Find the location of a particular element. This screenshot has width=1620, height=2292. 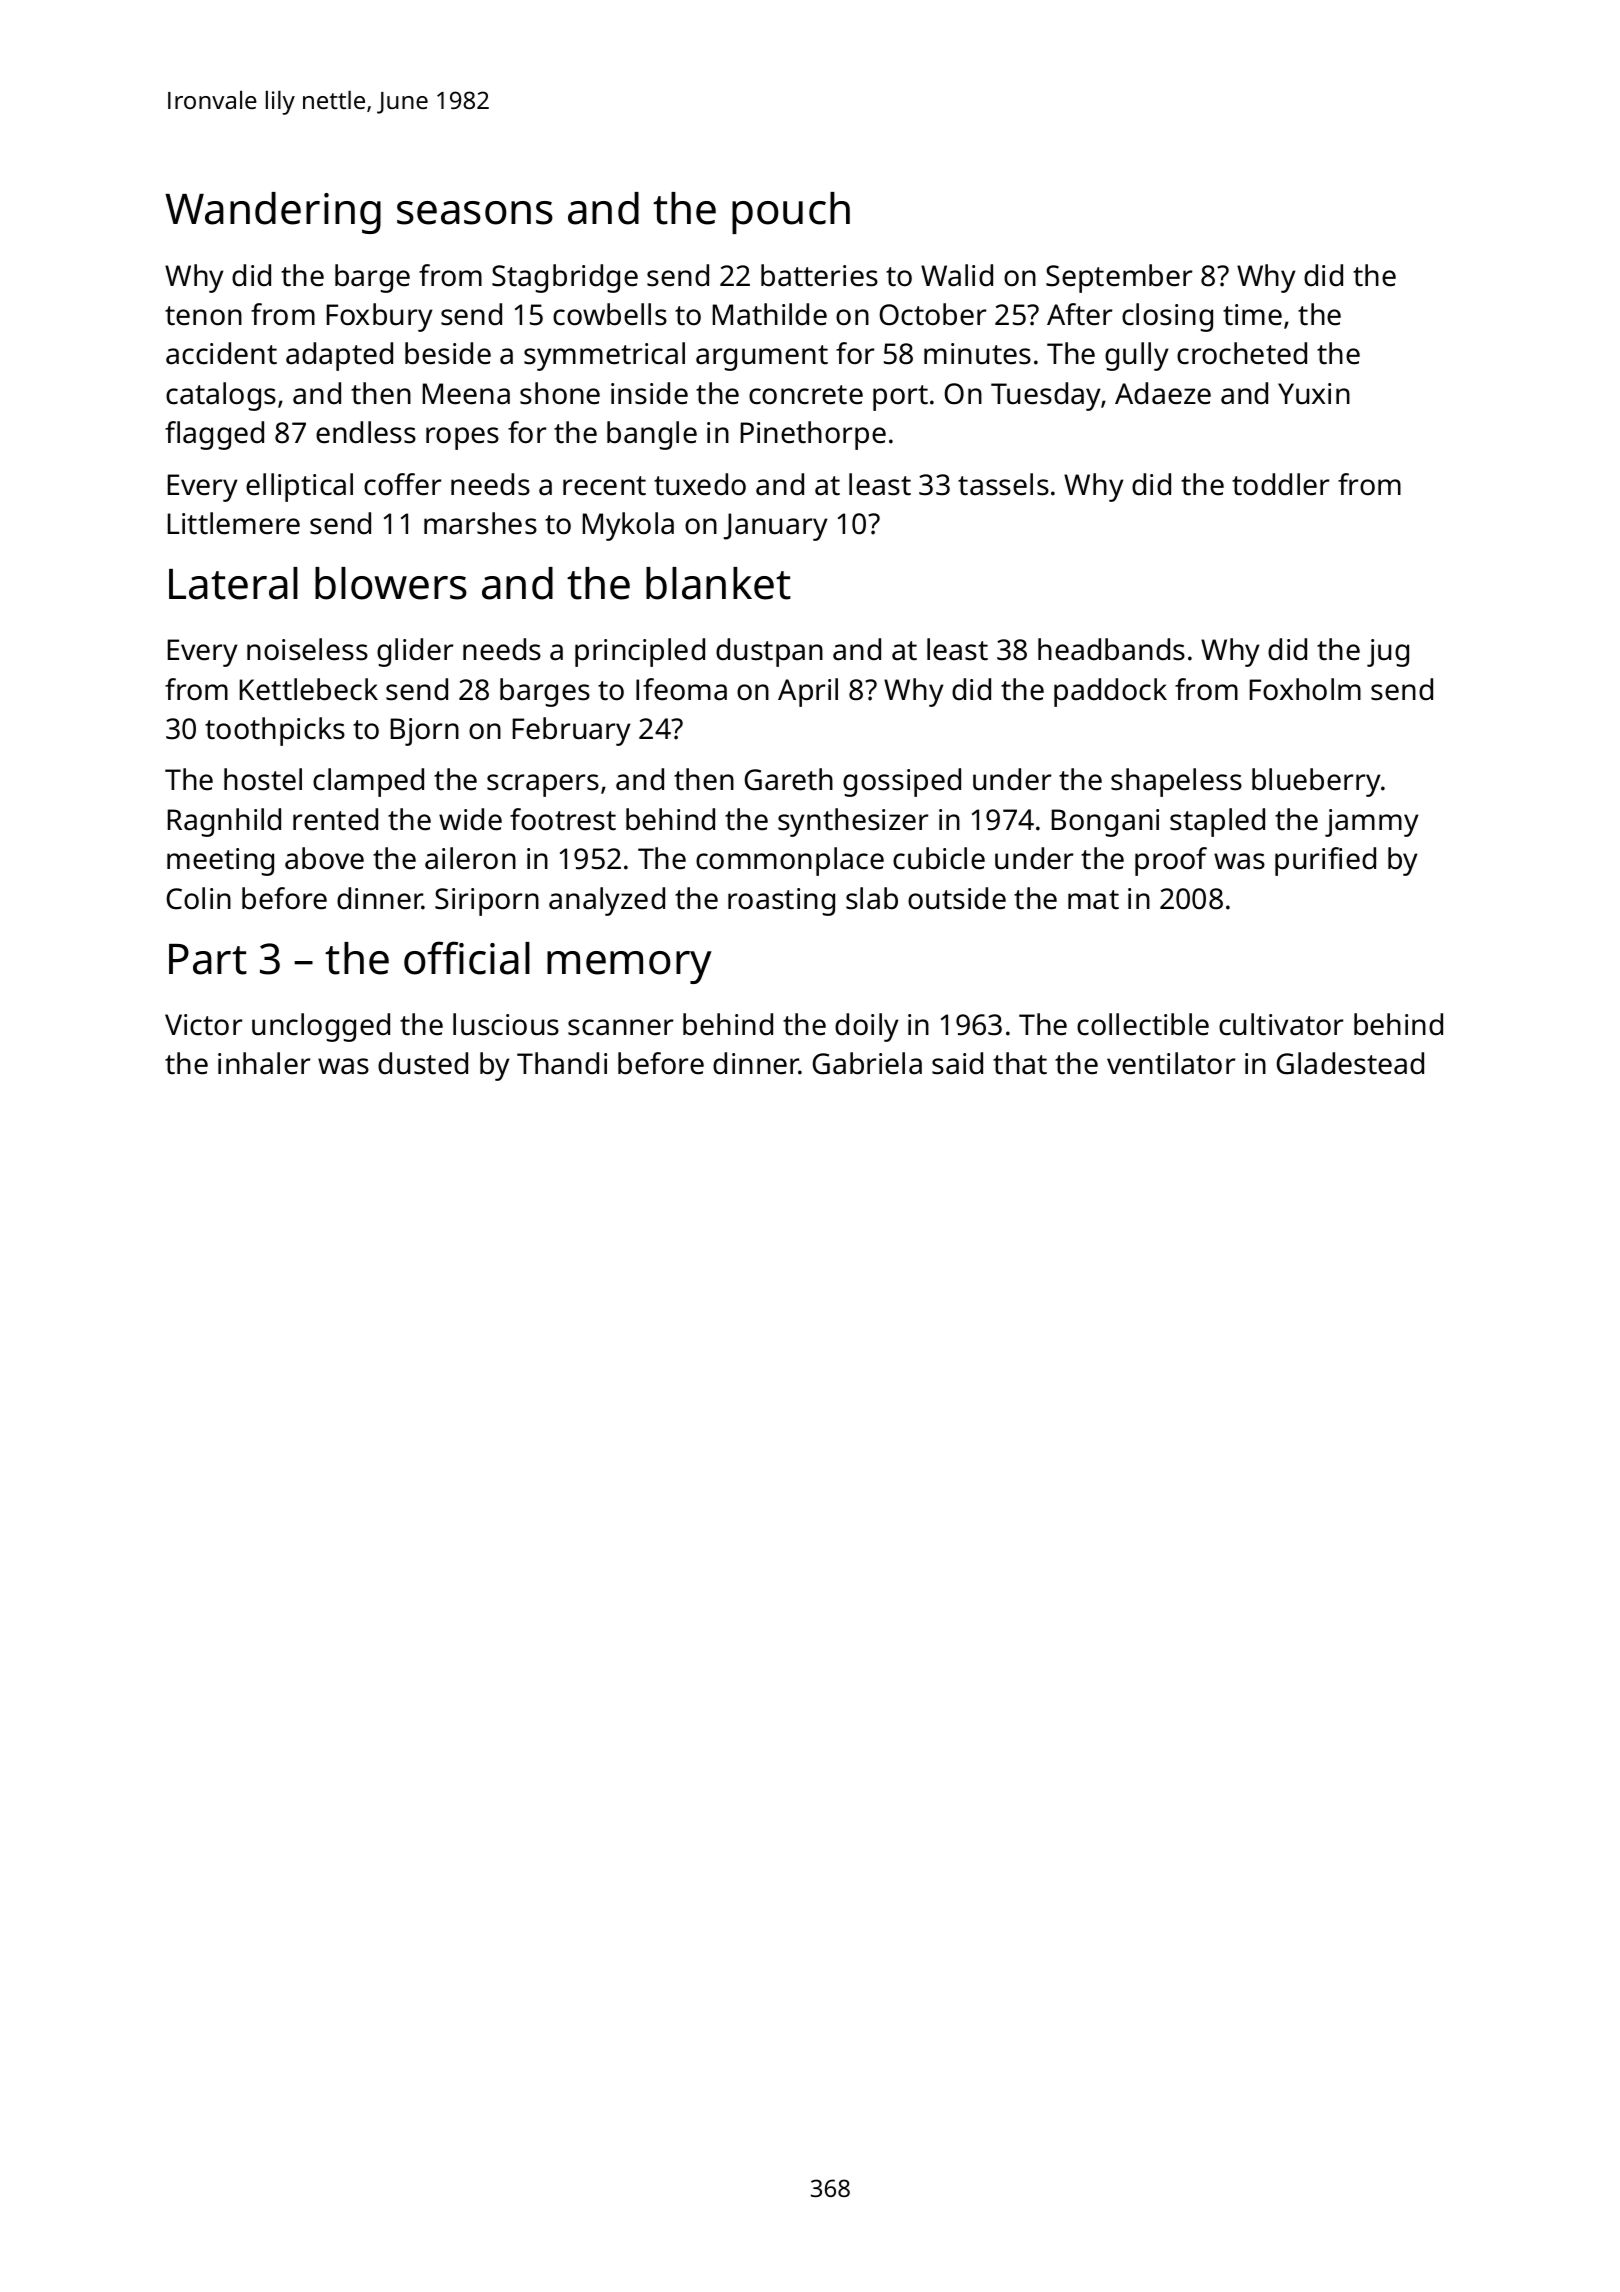

pouch is located at coordinates (791, 213).
